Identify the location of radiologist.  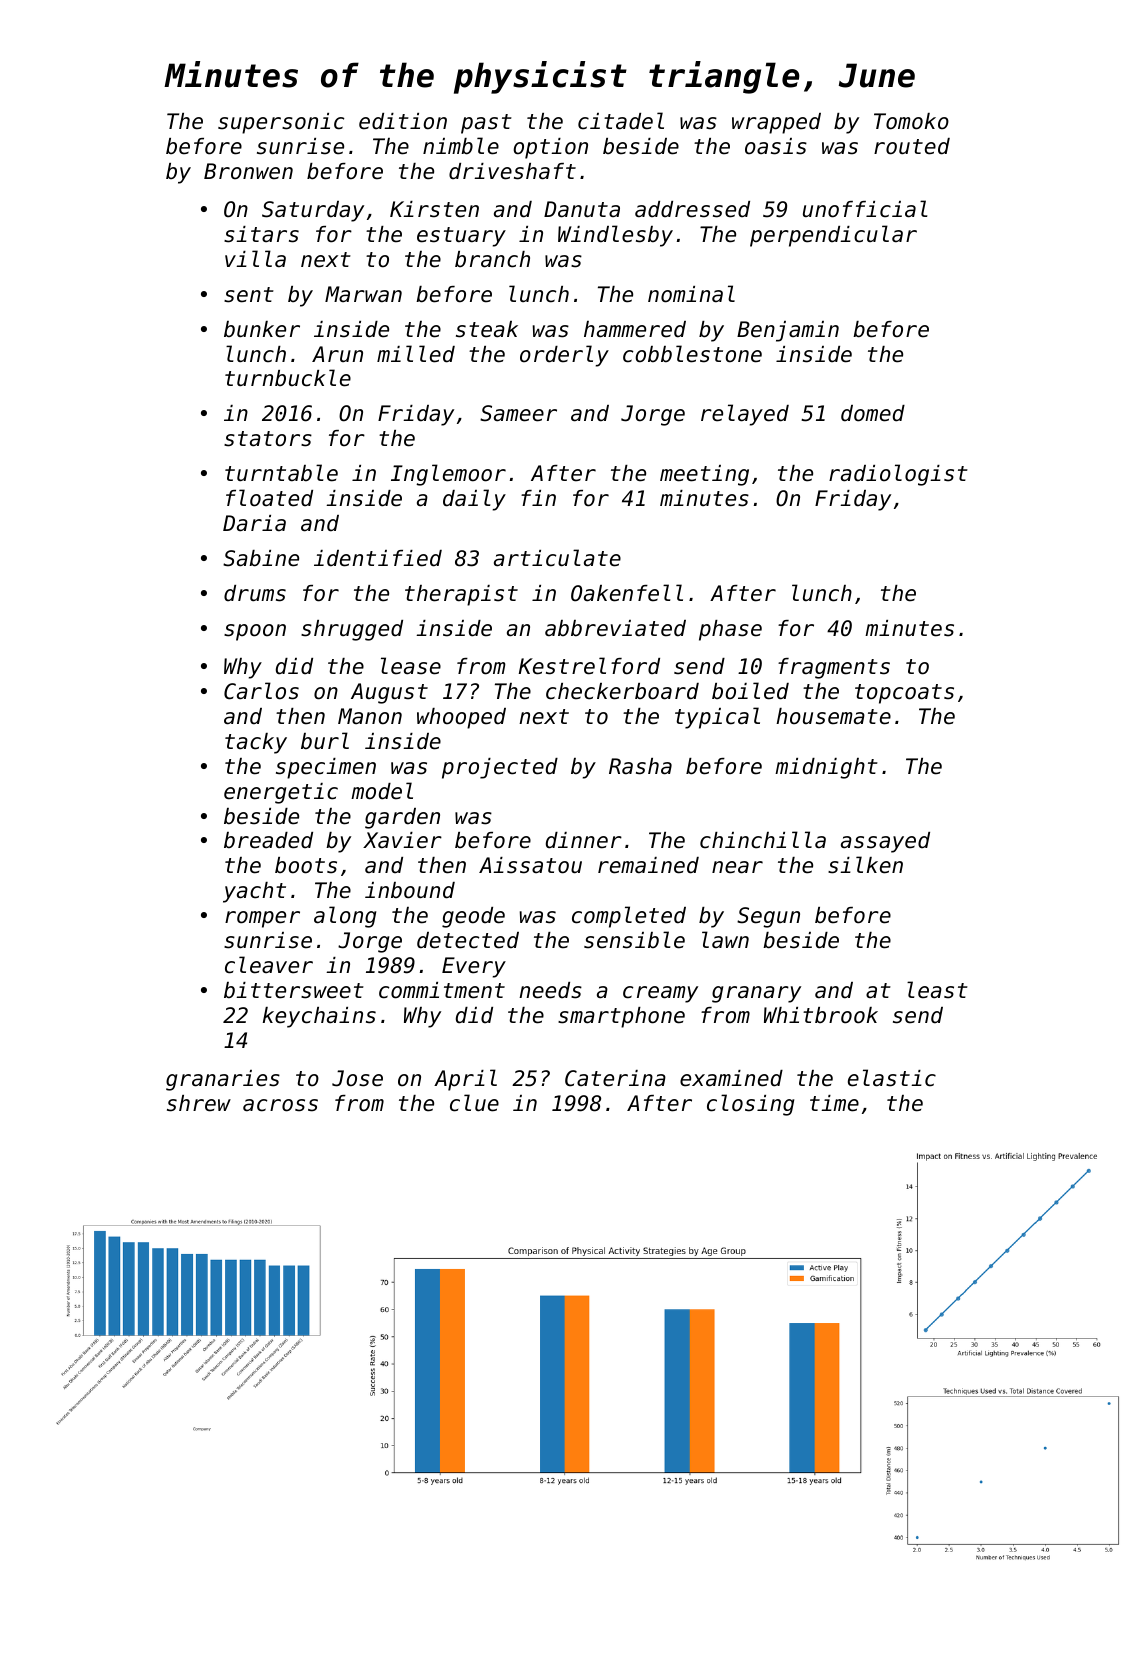
(898, 475).
